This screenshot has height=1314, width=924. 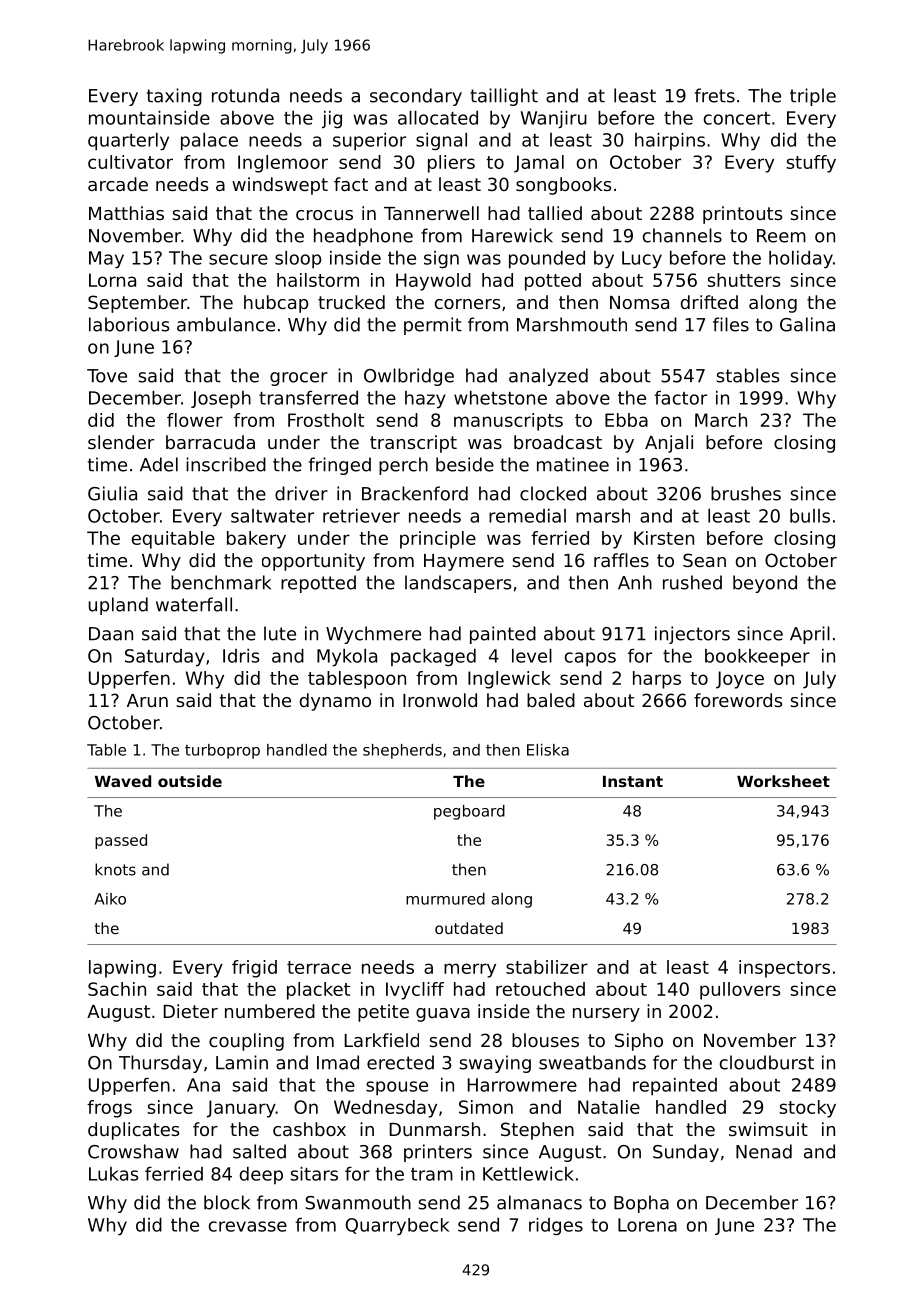 I want to click on Lamin, so click(x=242, y=1062).
